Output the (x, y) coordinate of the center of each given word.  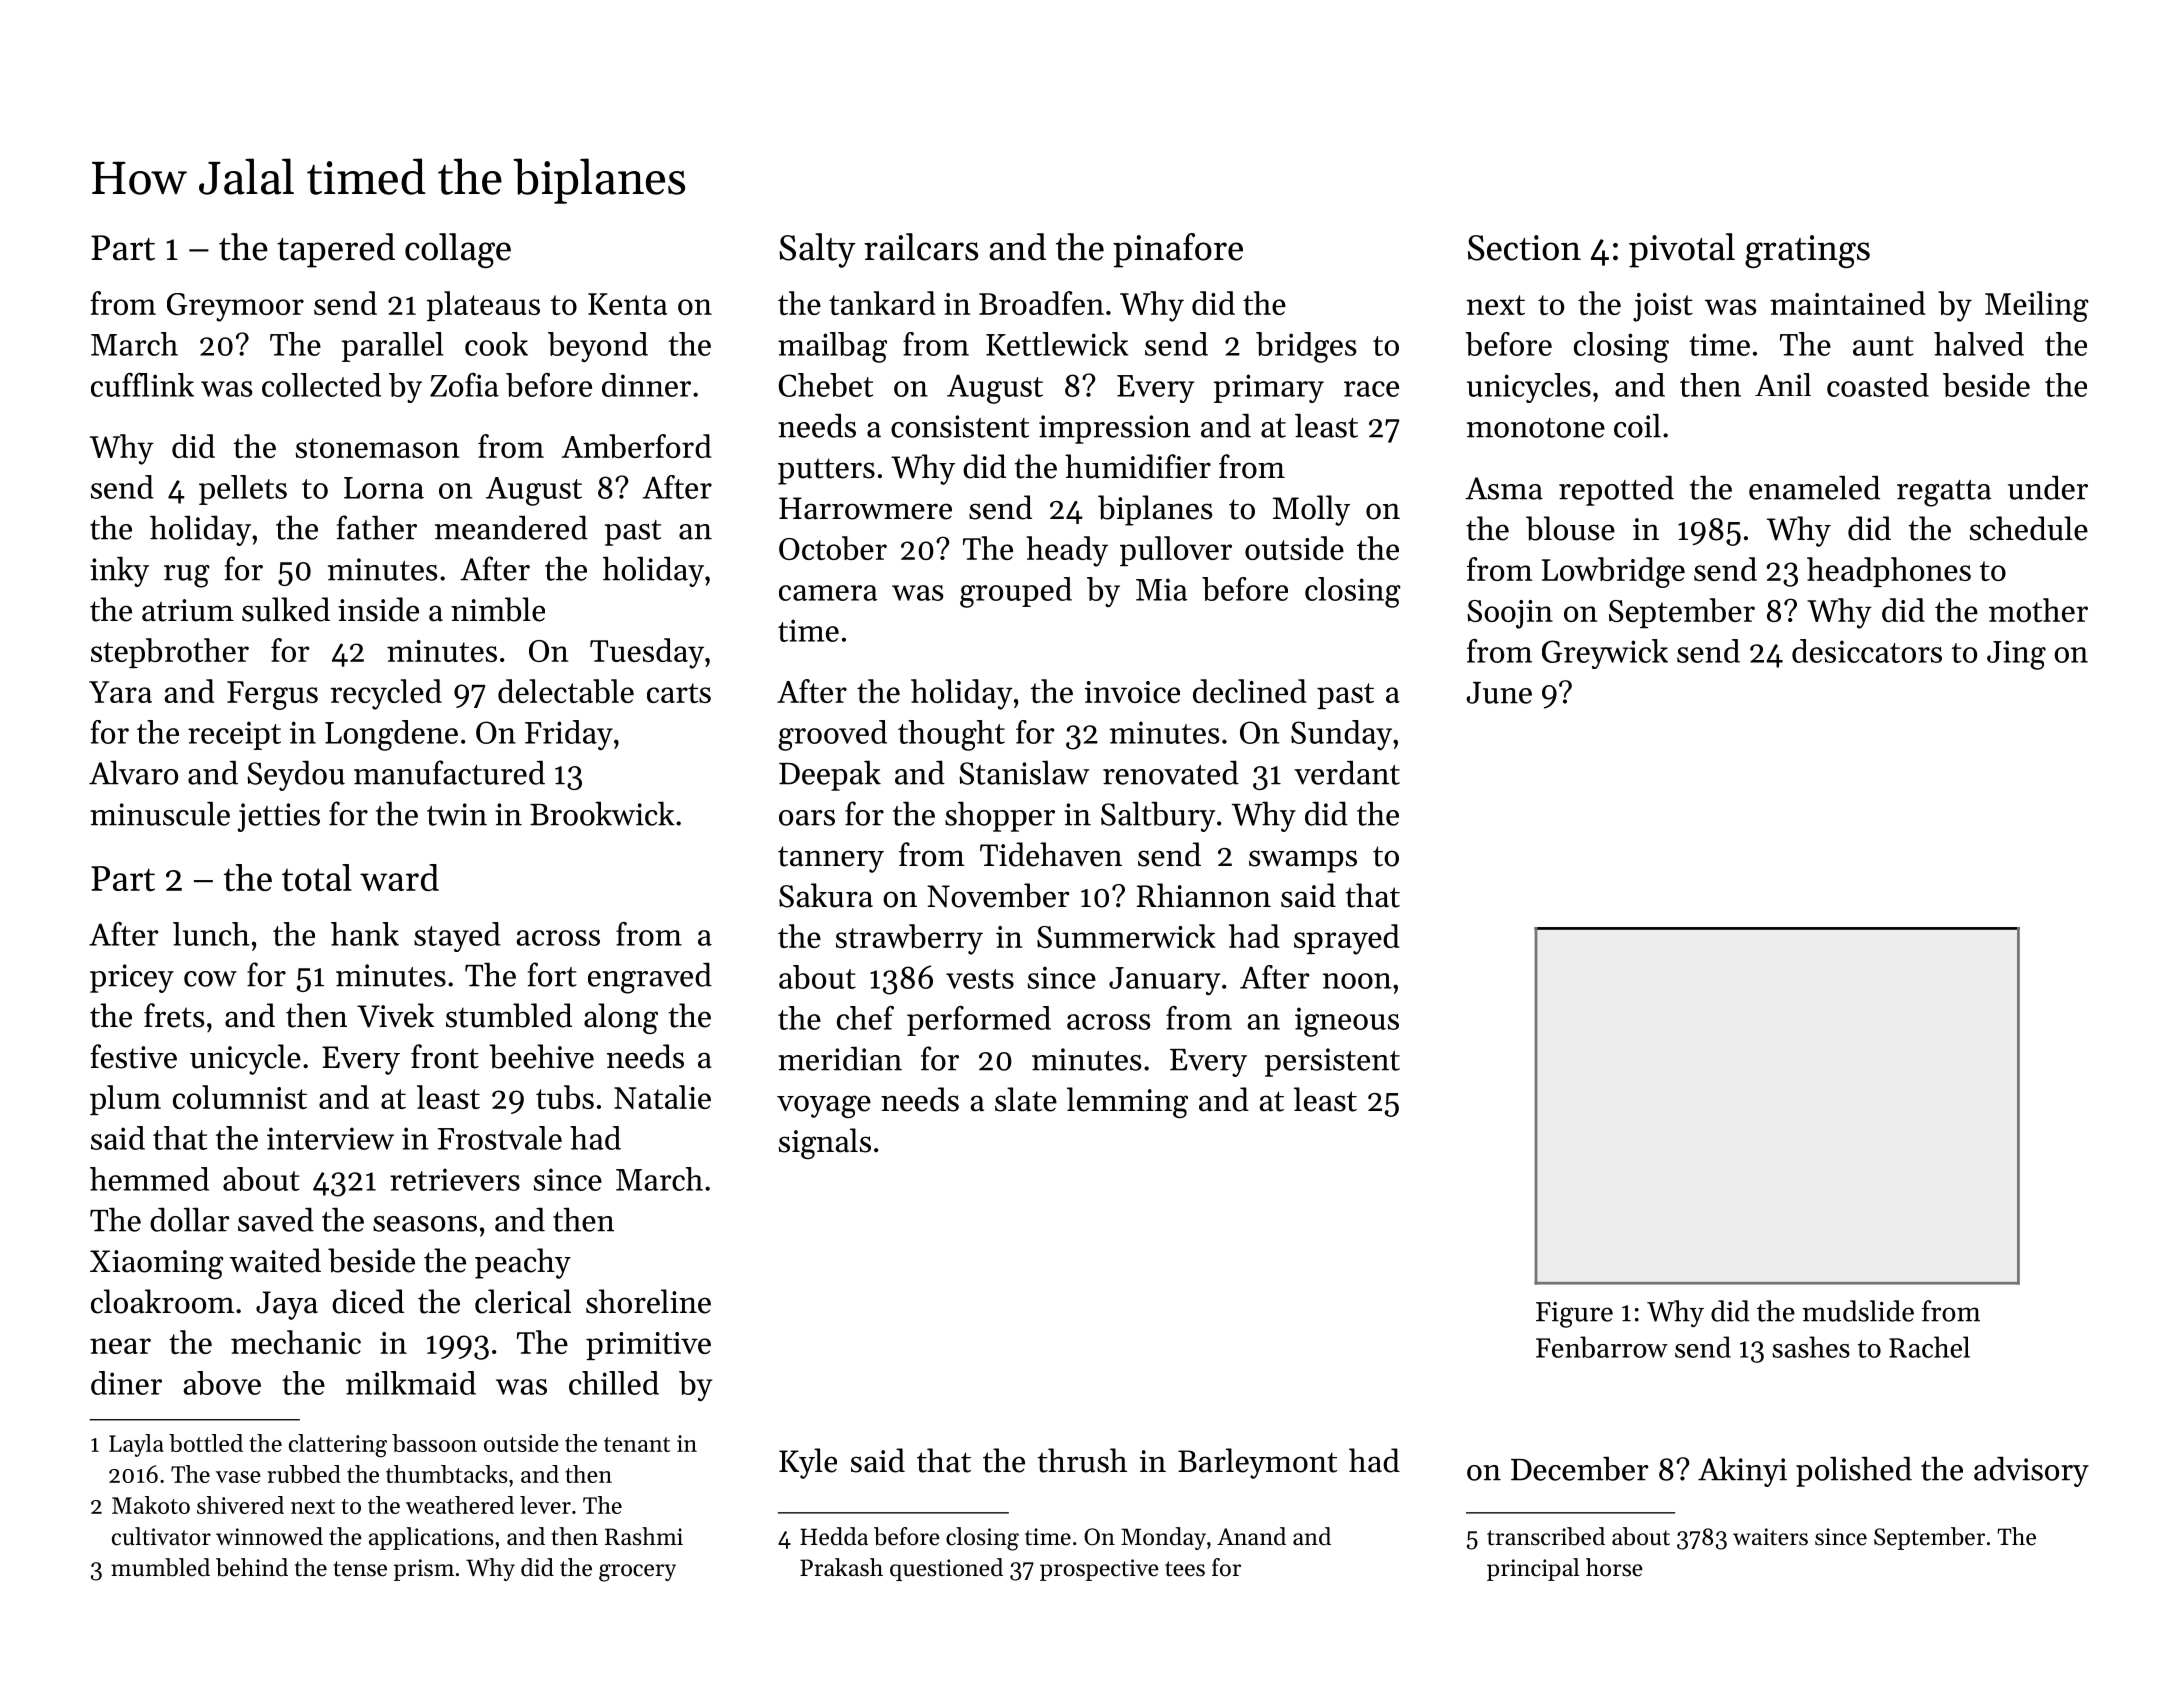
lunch (211, 934)
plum (125, 1100)
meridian (840, 1058)
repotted (1616, 490)
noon (1357, 981)
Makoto (151, 1505)
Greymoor (235, 307)
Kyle (808, 1463)
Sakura (826, 895)
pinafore (1178, 250)
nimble (498, 609)
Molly (1311, 510)
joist (1663, 307)
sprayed (1347, 939)
